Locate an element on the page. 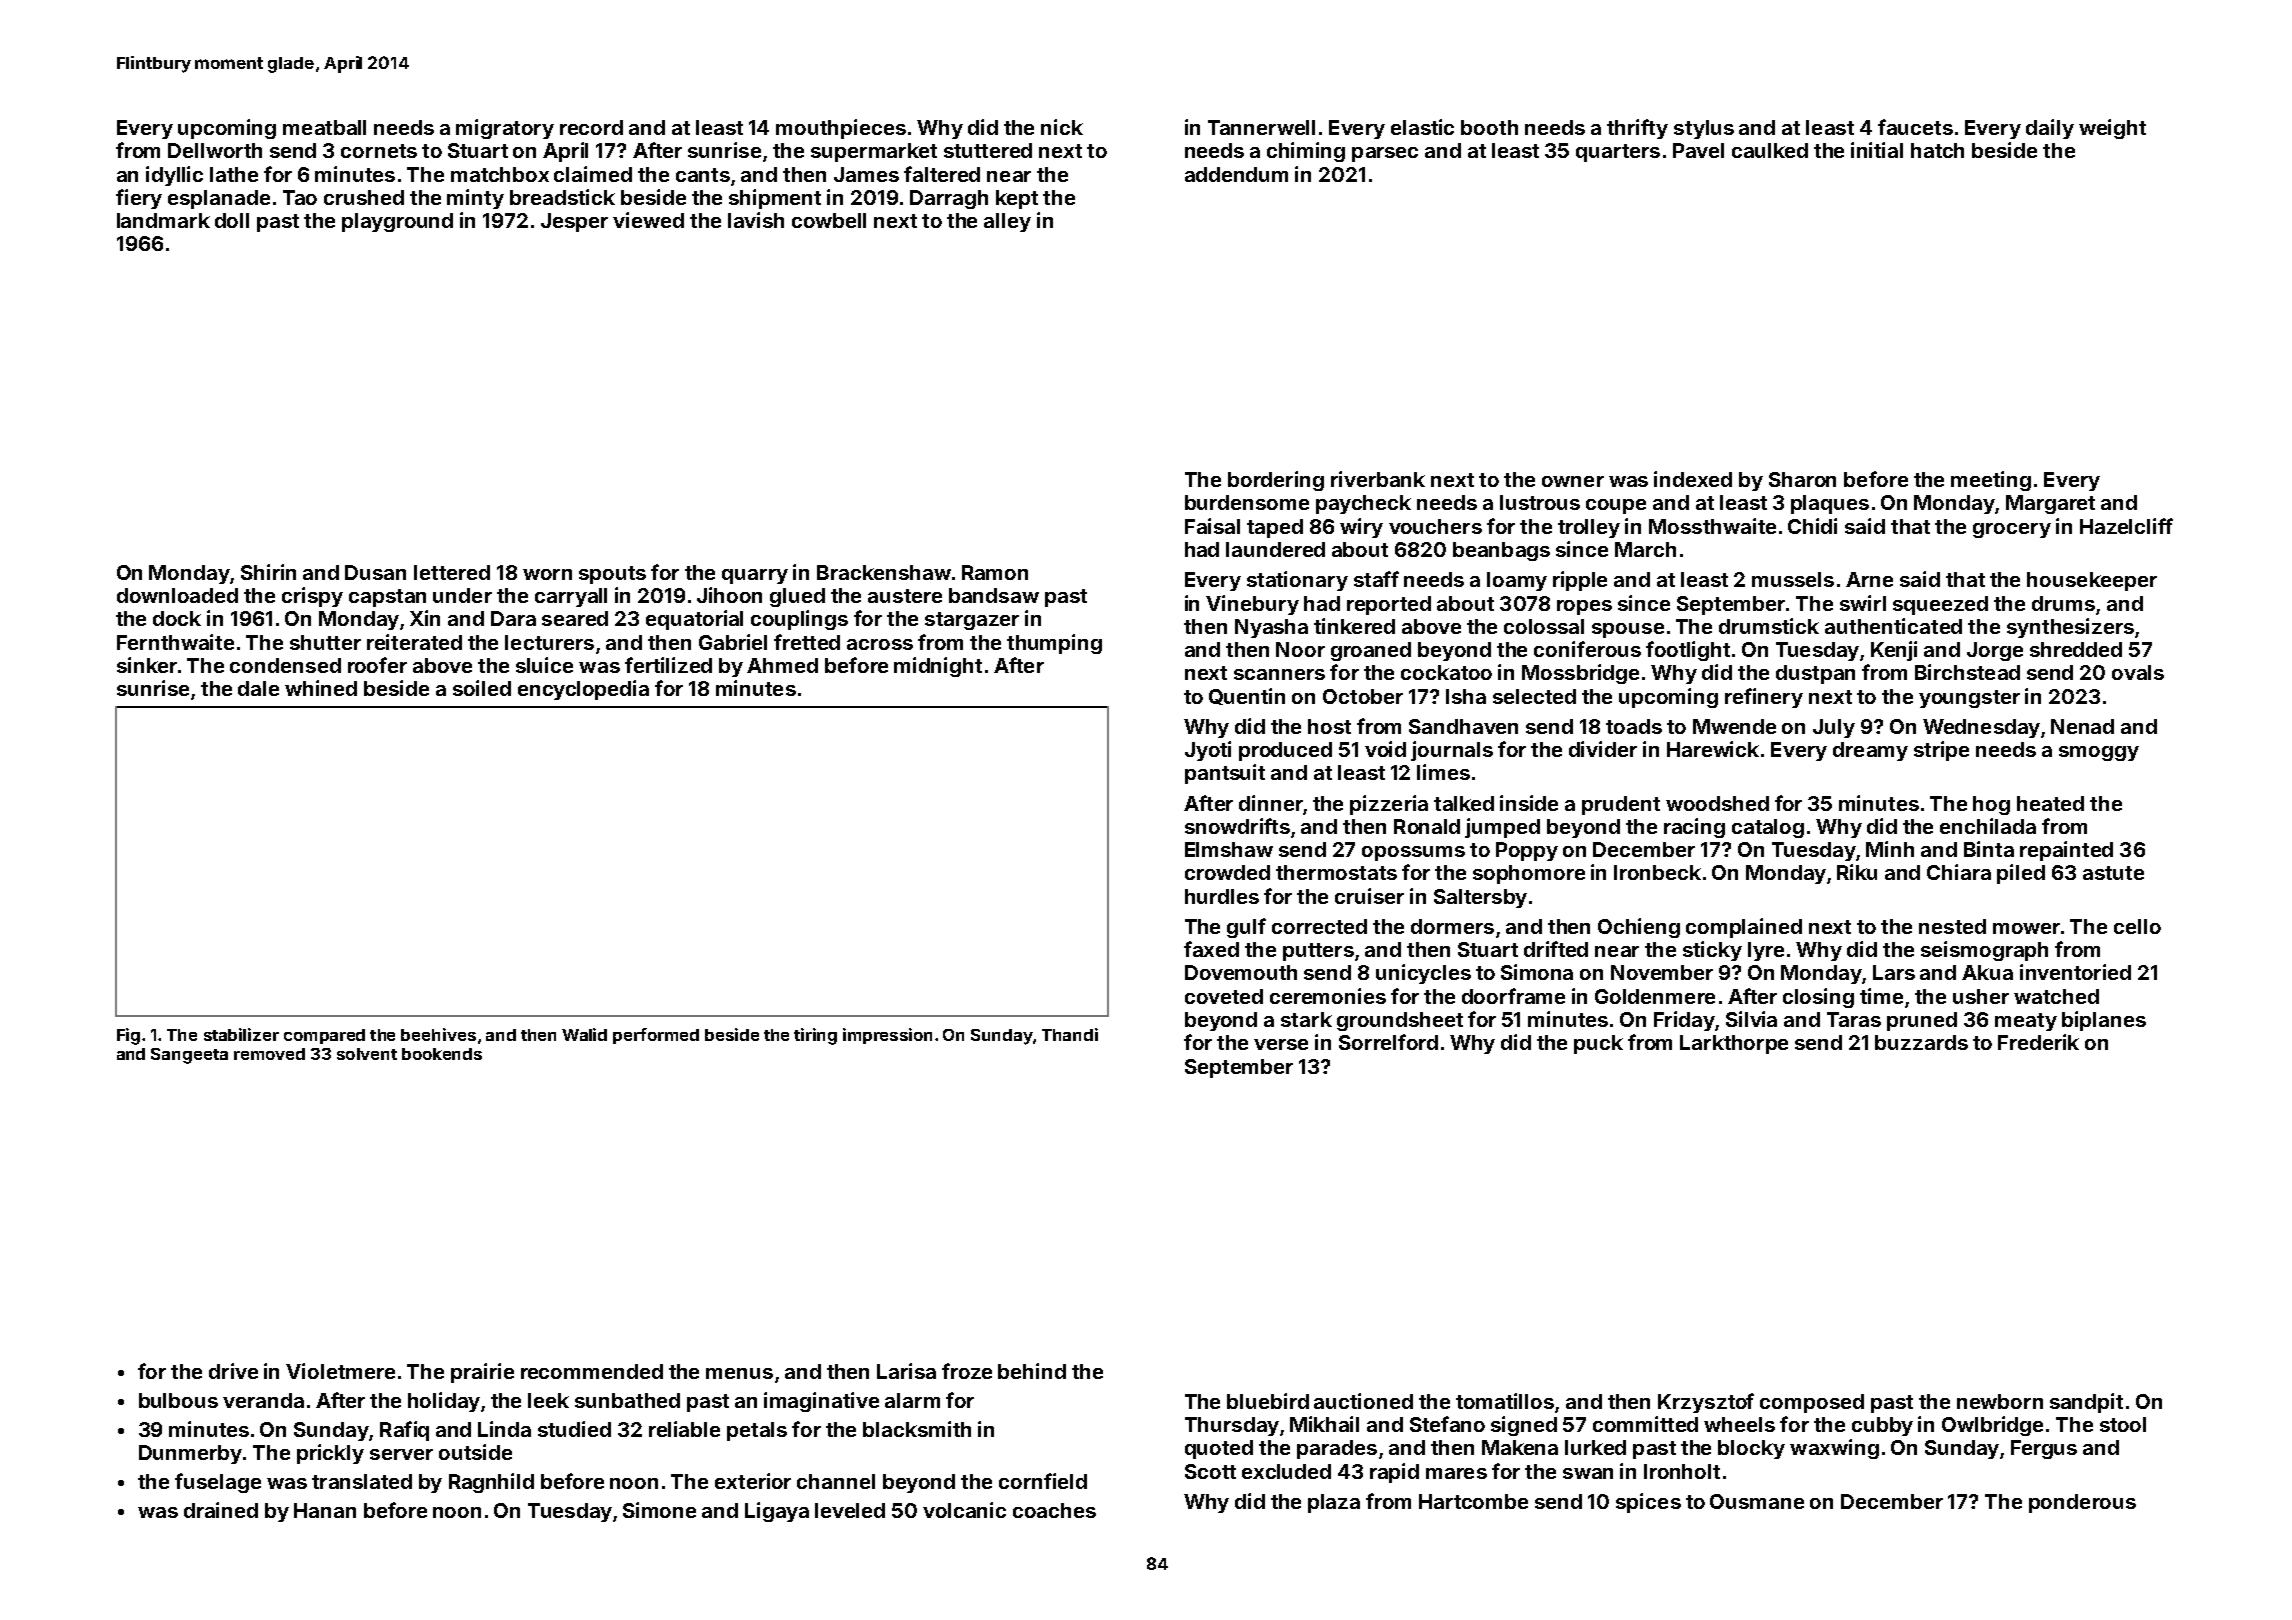 The height and width of the image is (1620, 2292). quoted is located at coordinates (1219, 1449).
